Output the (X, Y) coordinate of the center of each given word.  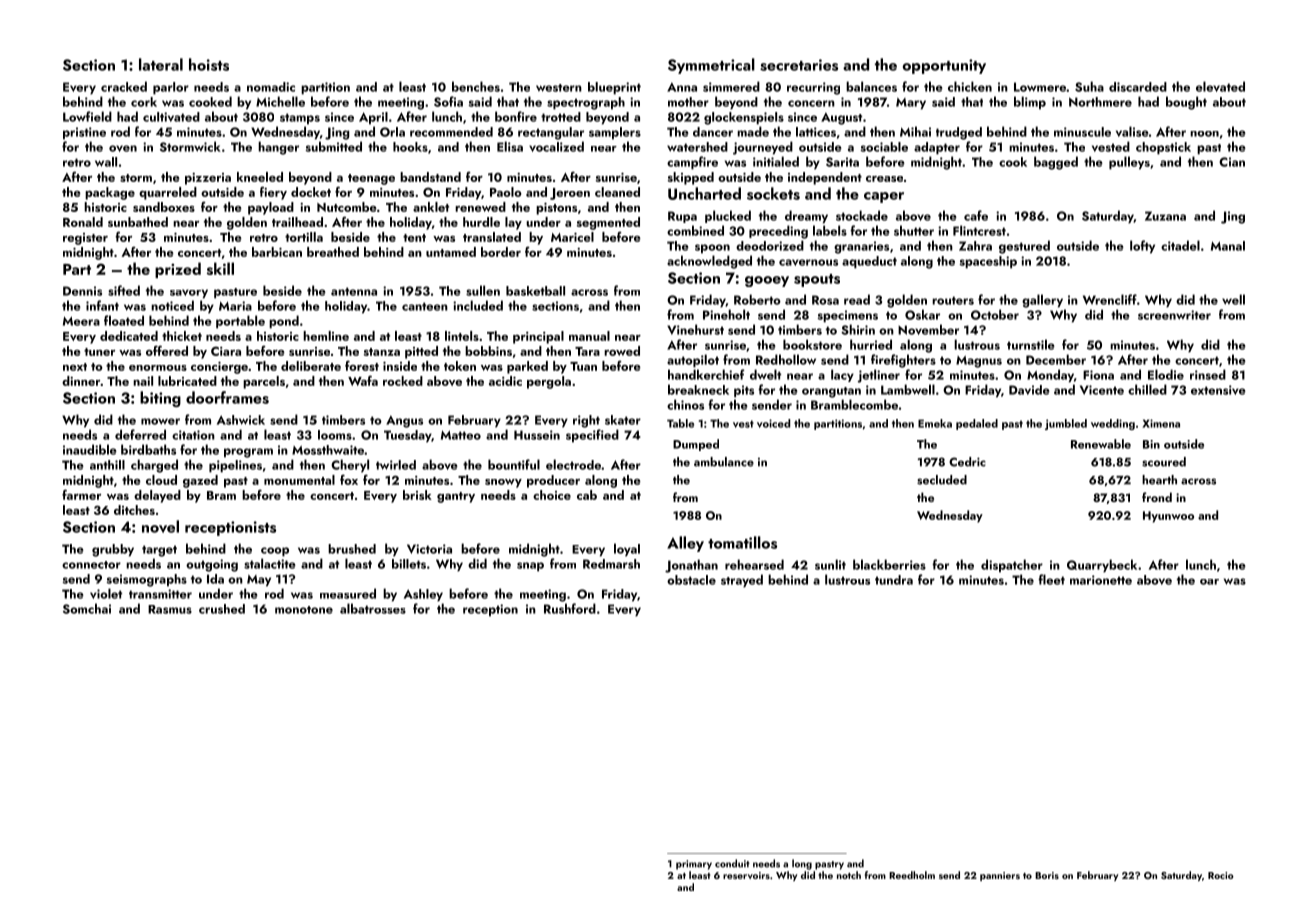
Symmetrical (711, 66)
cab (587, 495)
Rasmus (170, 609)
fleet (1051, 579)
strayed (742, 581)
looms (335, 435)
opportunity (944, 66)
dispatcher (1012, 566)
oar (1209, 582)
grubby (113, 550)
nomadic (271, 87)
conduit (732, 863)
